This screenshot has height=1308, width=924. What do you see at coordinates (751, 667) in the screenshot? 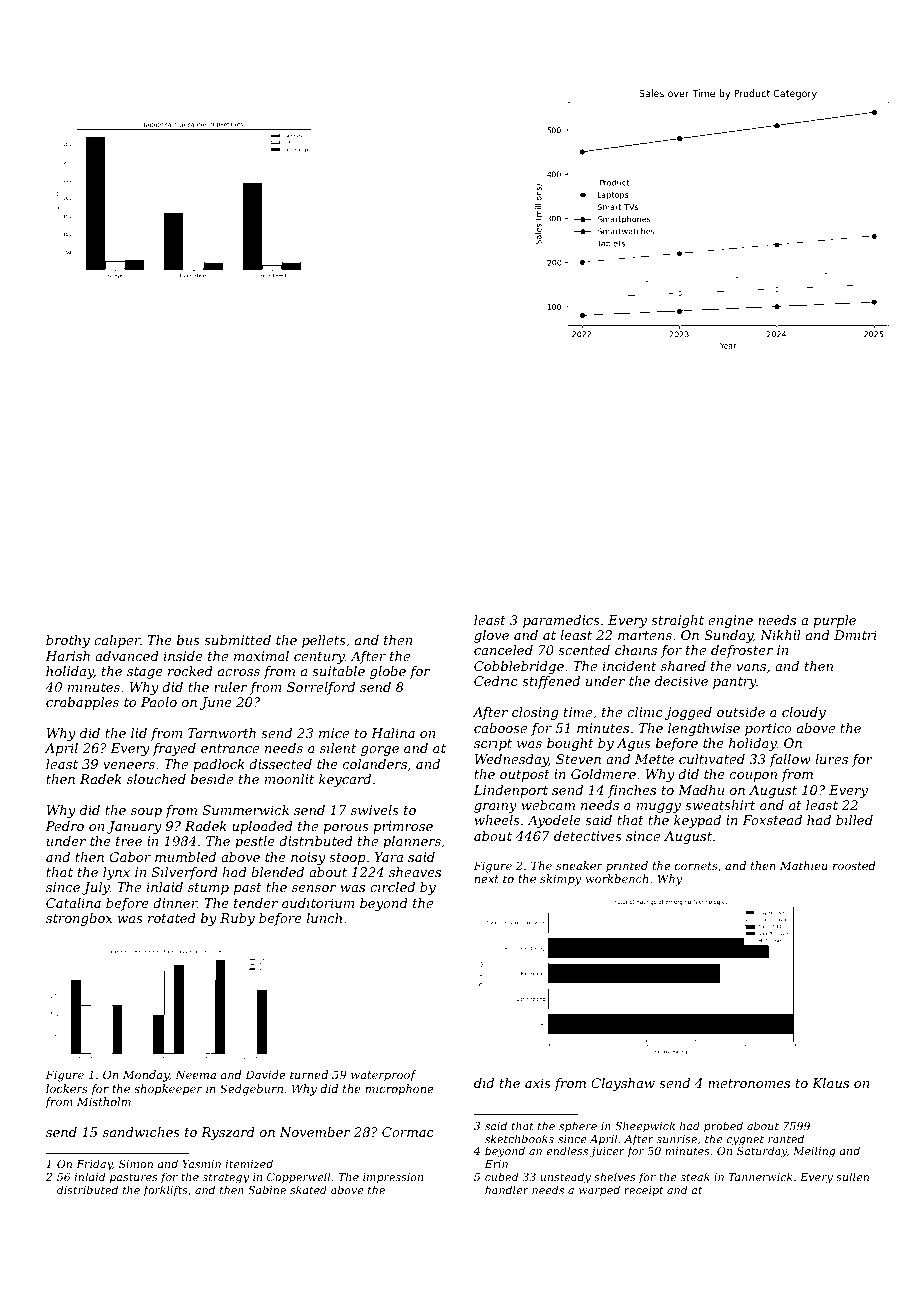
I see `vans` at bounding box center [751, 667].
